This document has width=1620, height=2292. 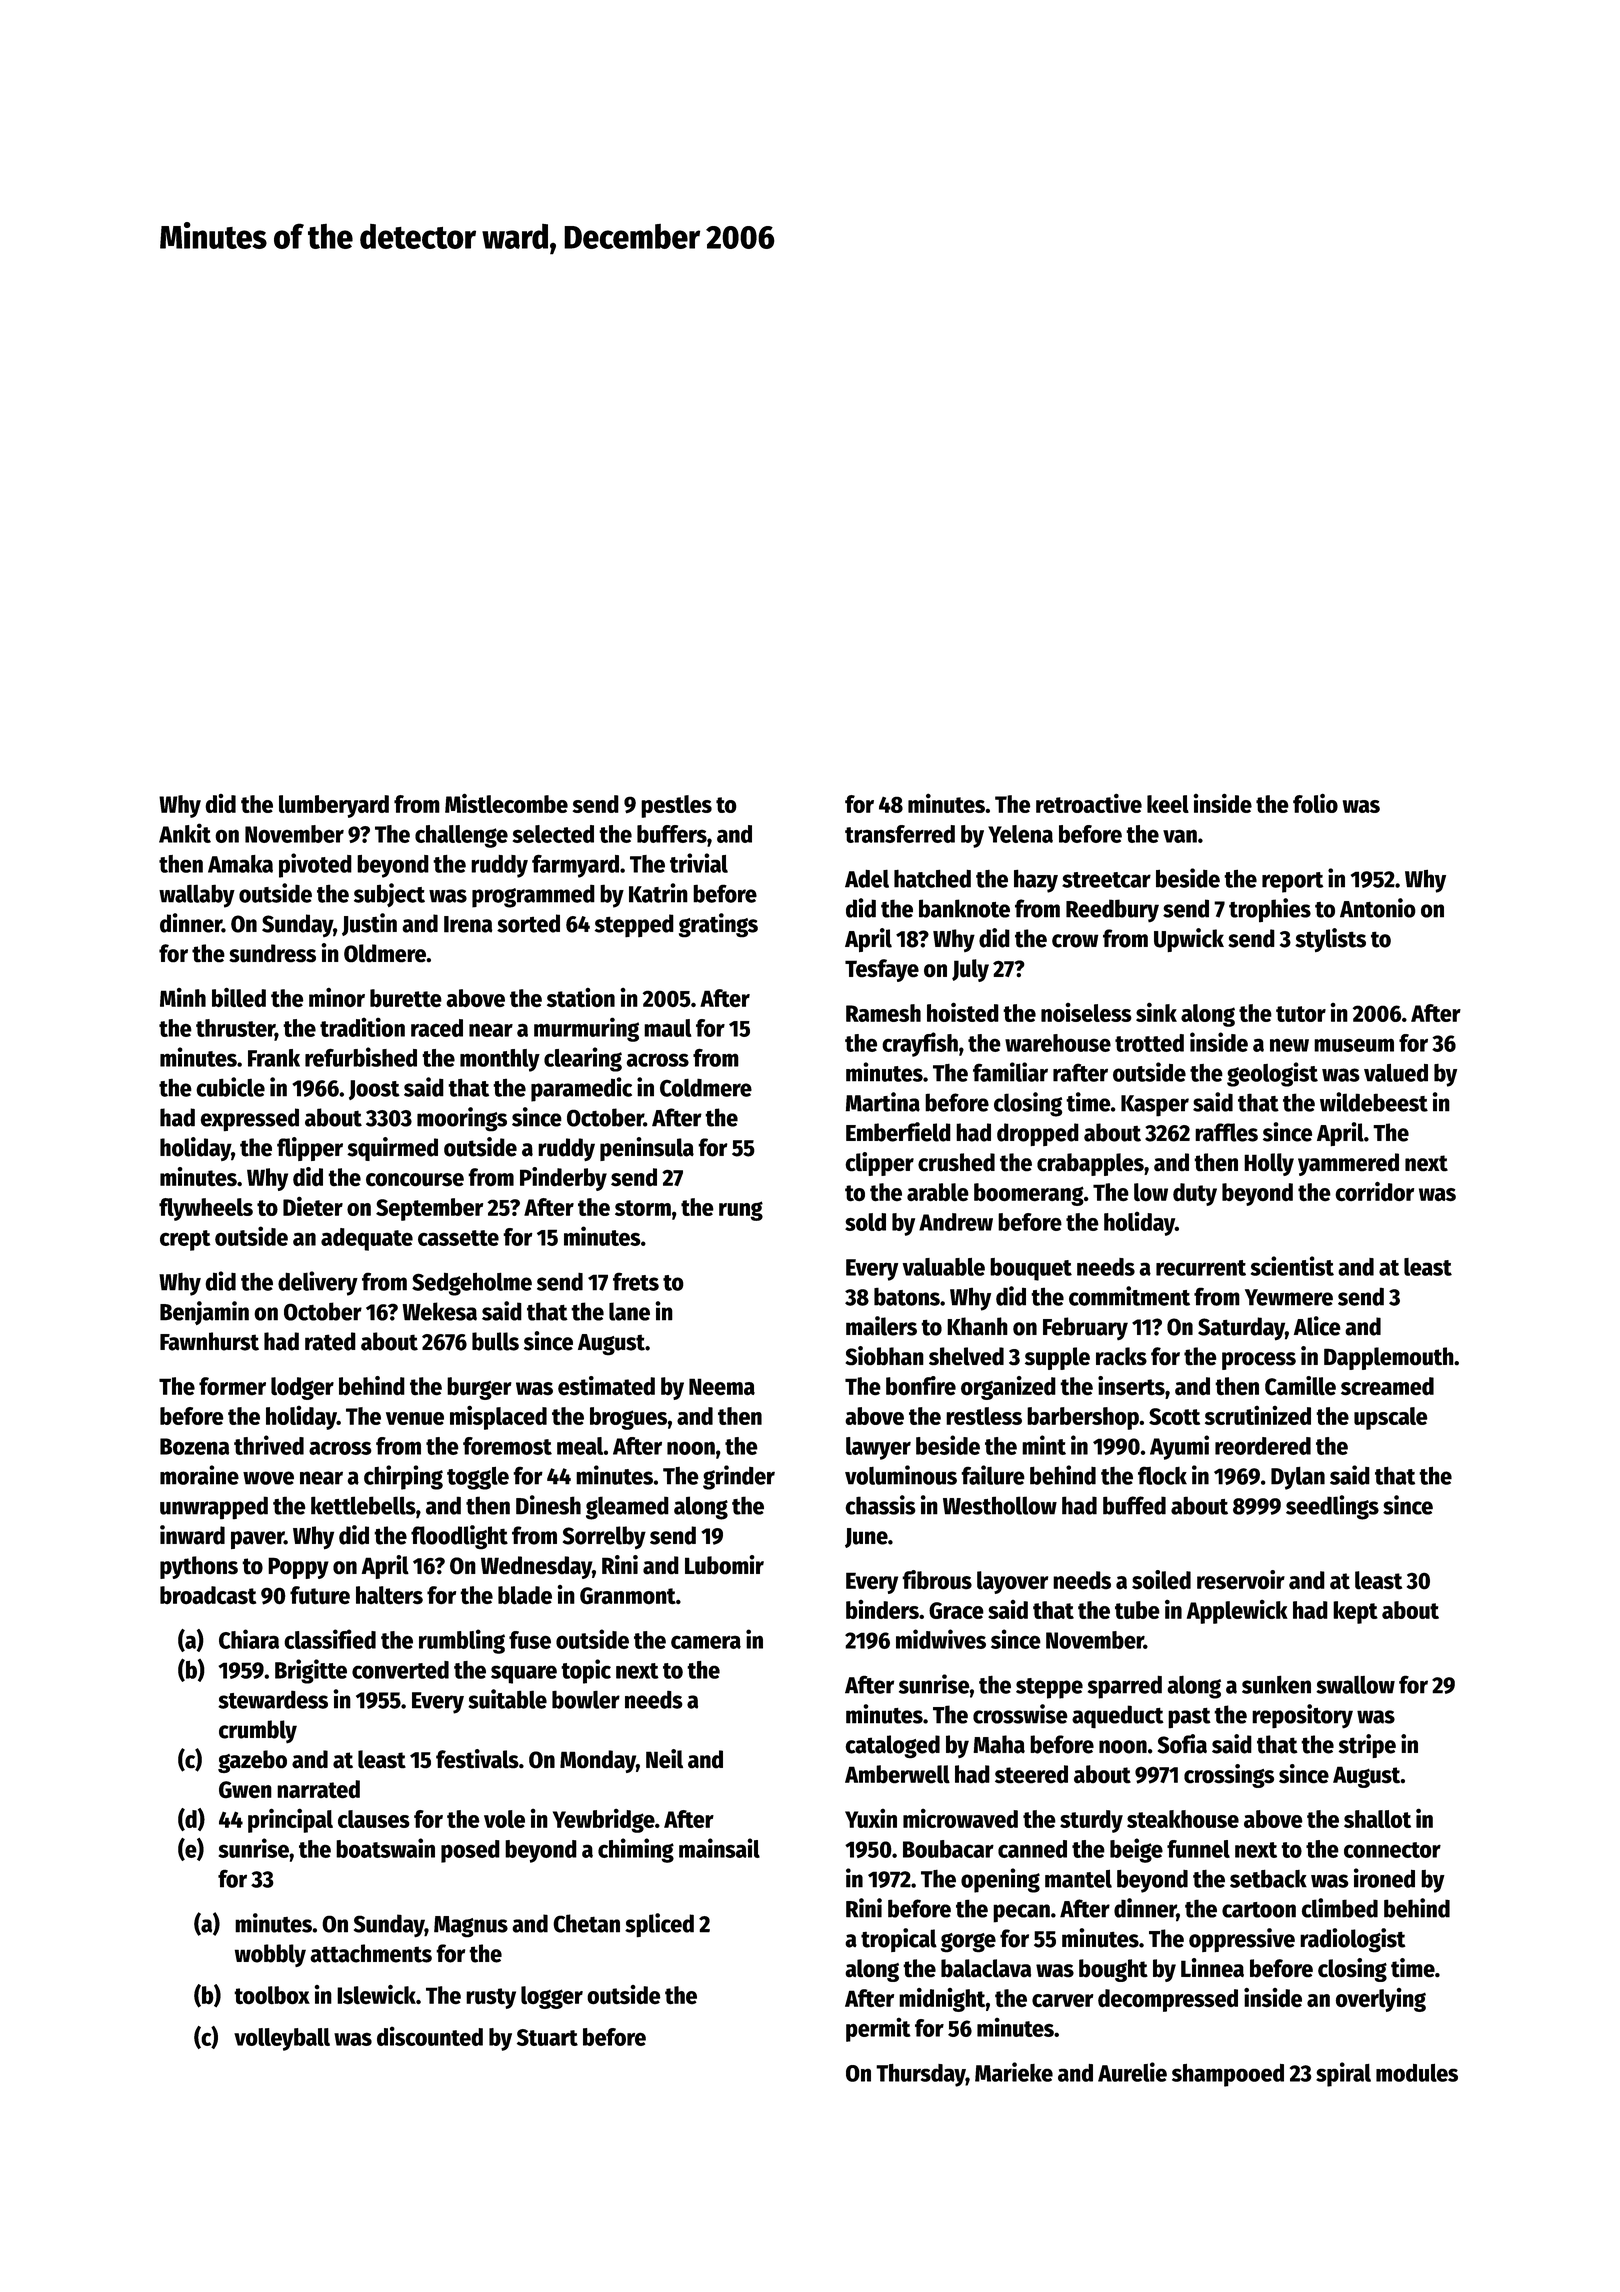 What do you see at coordinates (1378, 908) in the document?
I see `Antonio` at bounding box center [1378, 908].
